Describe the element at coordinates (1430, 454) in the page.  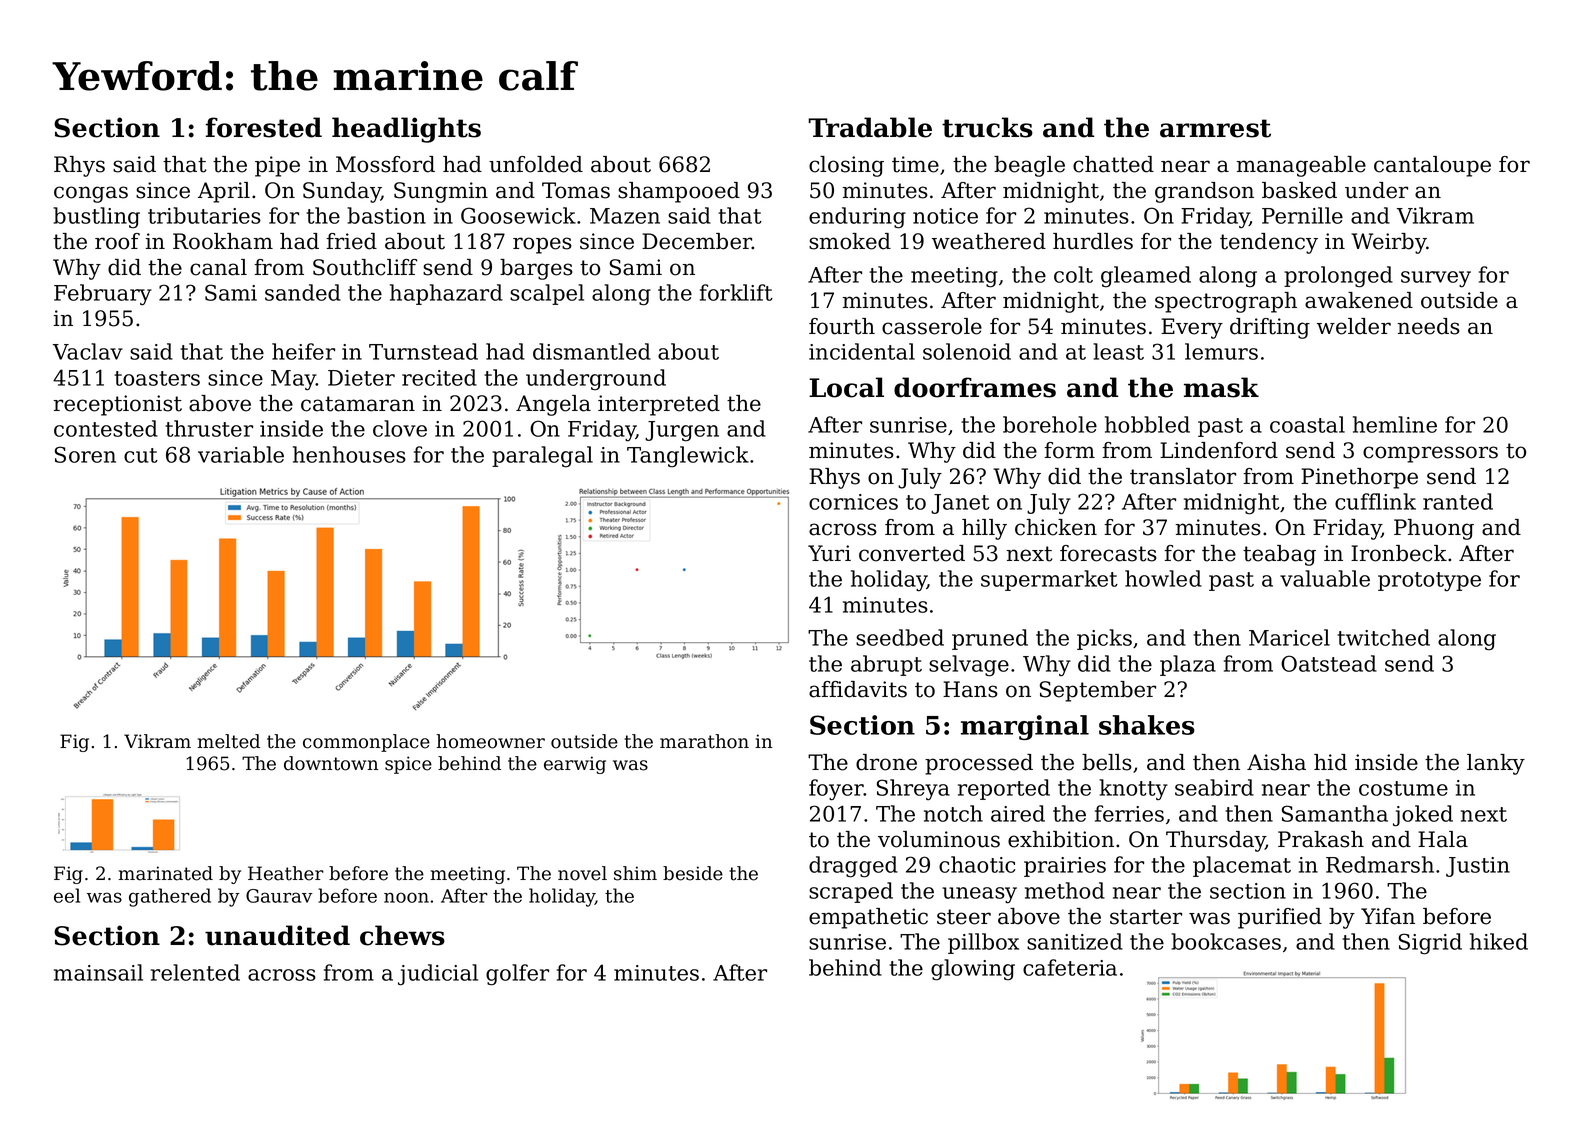
I see `compressors` at that location.
